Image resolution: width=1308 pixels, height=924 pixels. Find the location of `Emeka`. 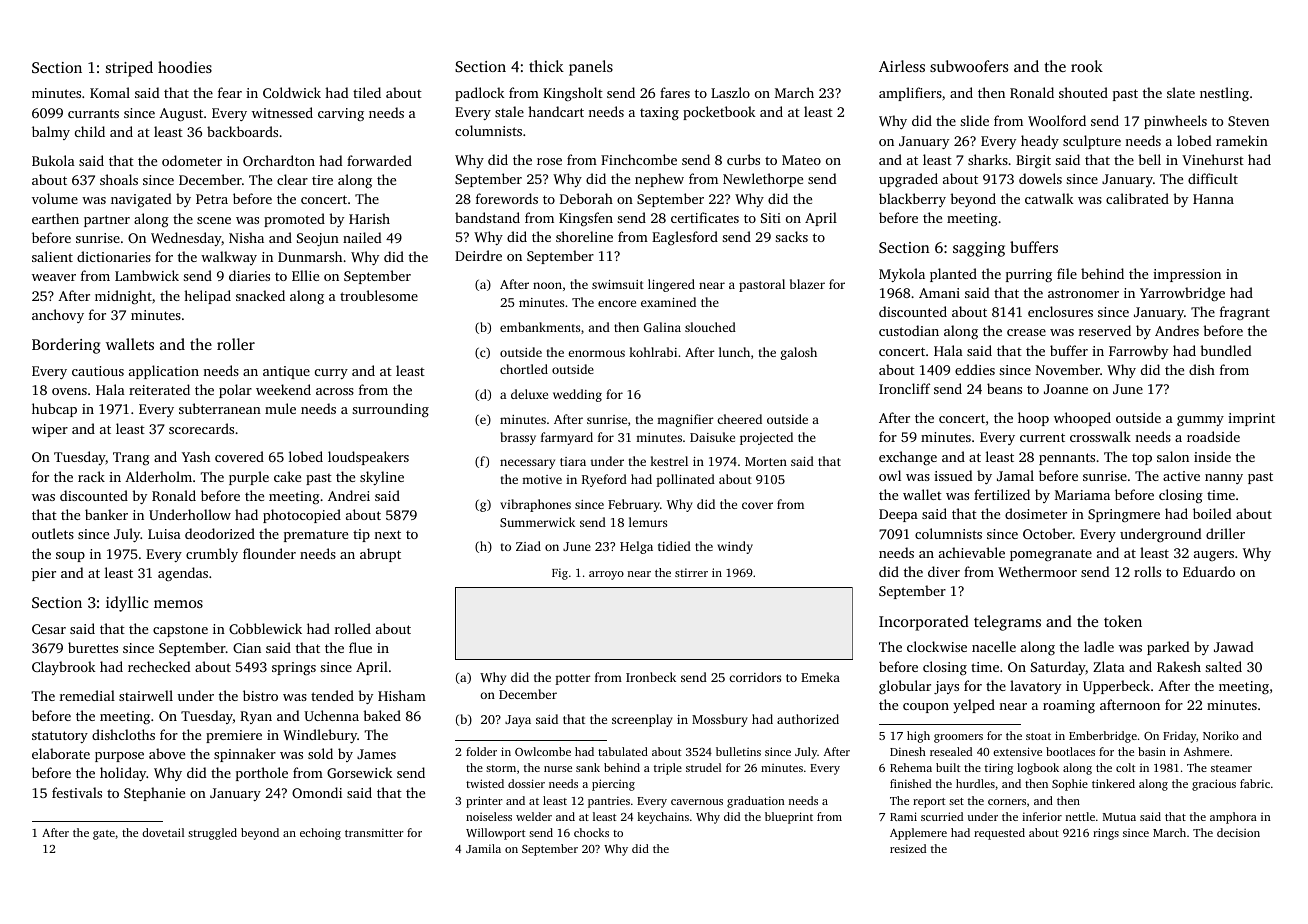

Emeka is located at coordinates (820, 677).
